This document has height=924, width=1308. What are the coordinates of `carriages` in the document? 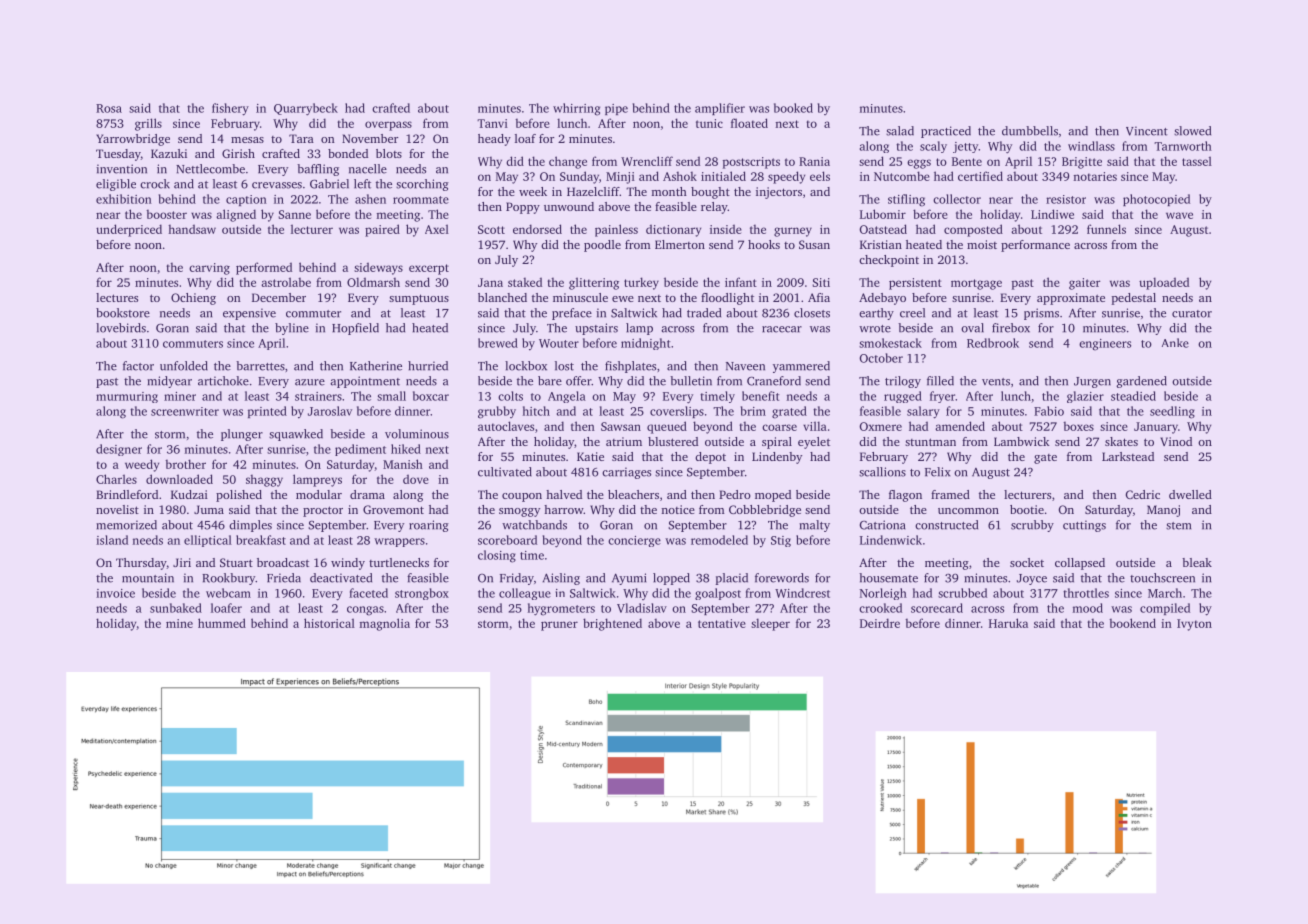 It's located at (626, 473).
